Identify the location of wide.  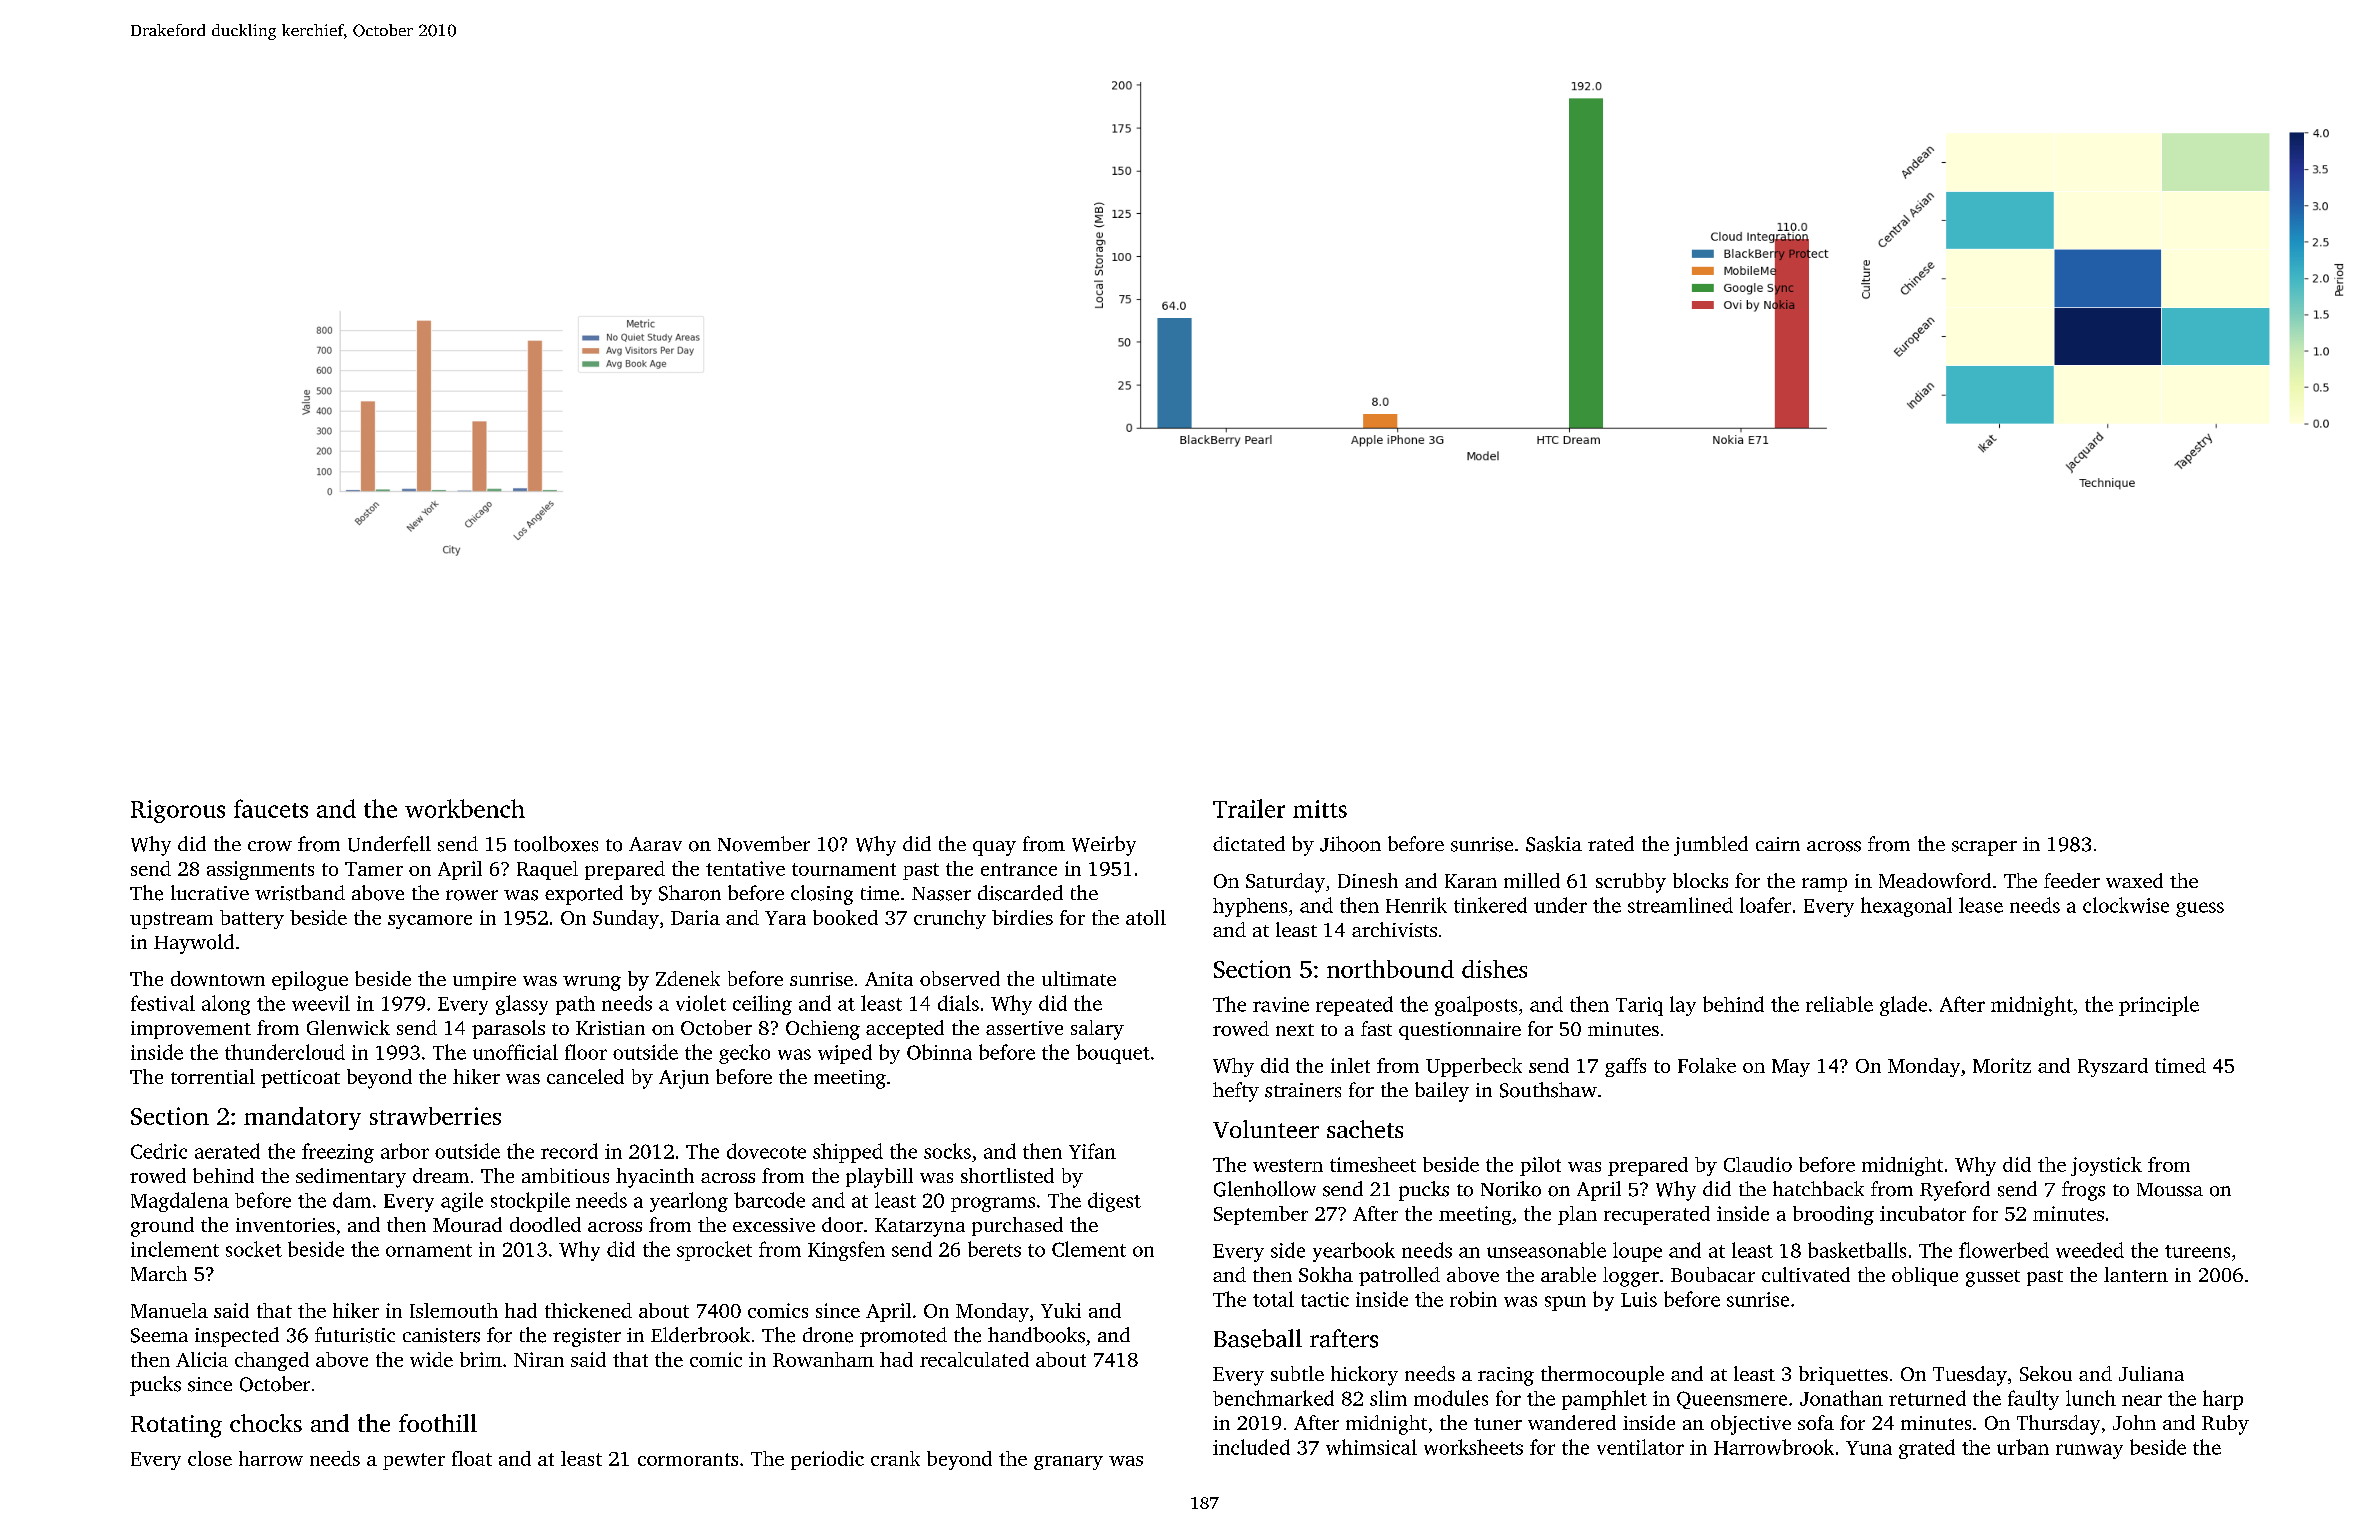
(431, 1359).
